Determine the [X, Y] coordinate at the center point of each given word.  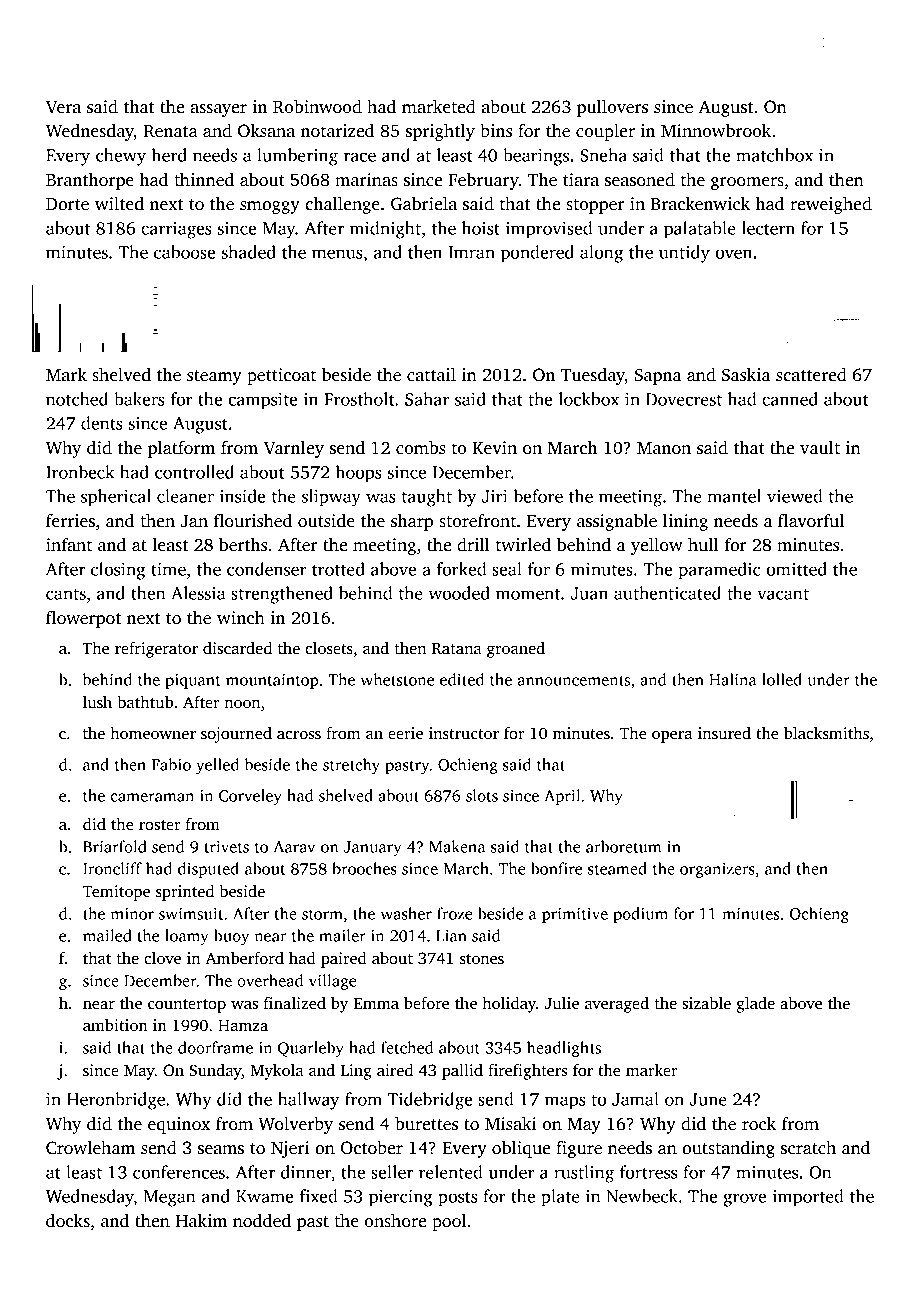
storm [322, 914]
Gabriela [424, 204]
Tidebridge [430, 1101]
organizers [717, 870]
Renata [171, 131]
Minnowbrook [716, 131]
